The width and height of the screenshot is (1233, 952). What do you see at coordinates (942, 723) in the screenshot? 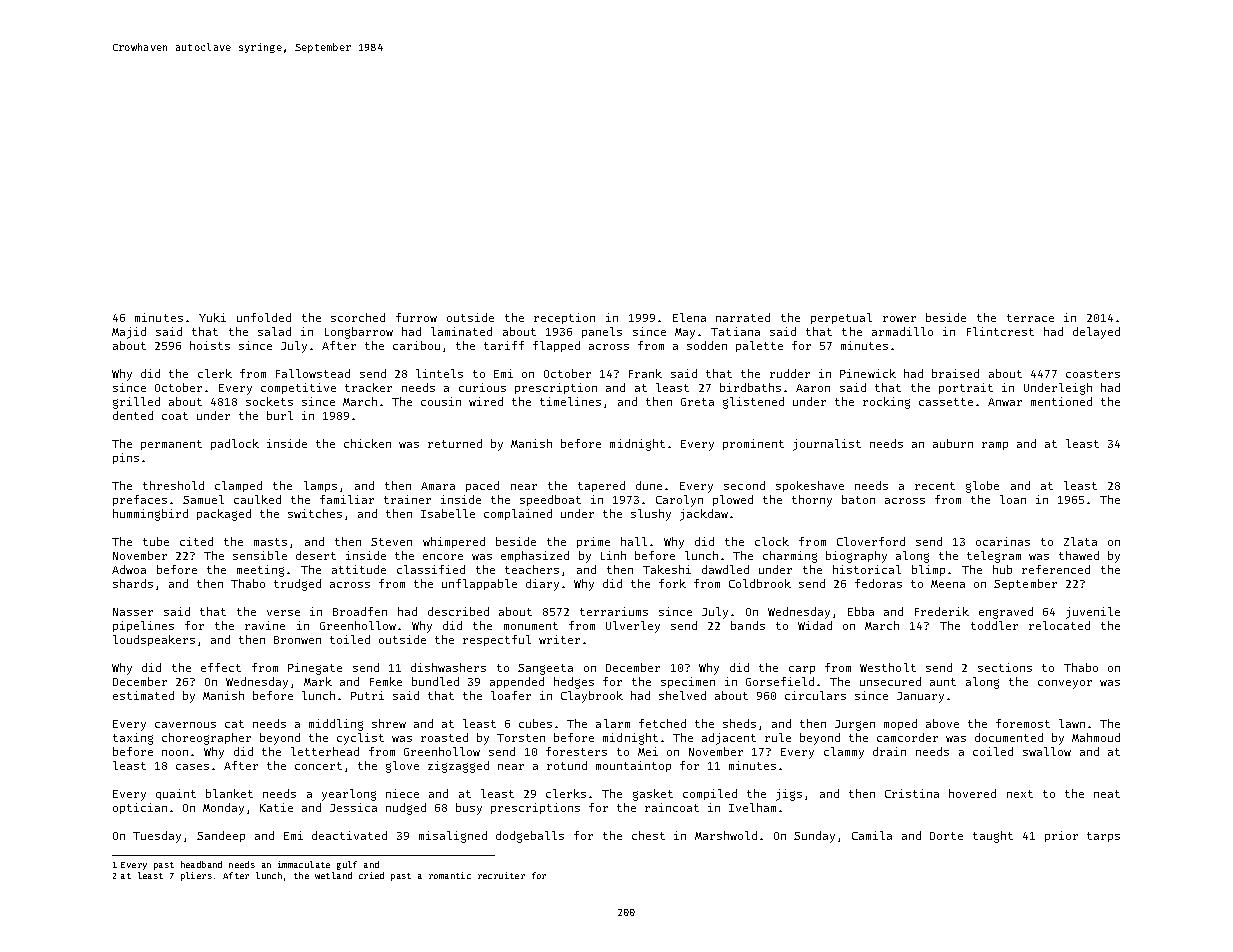
I see `above` at bounding box center [942, 723].
